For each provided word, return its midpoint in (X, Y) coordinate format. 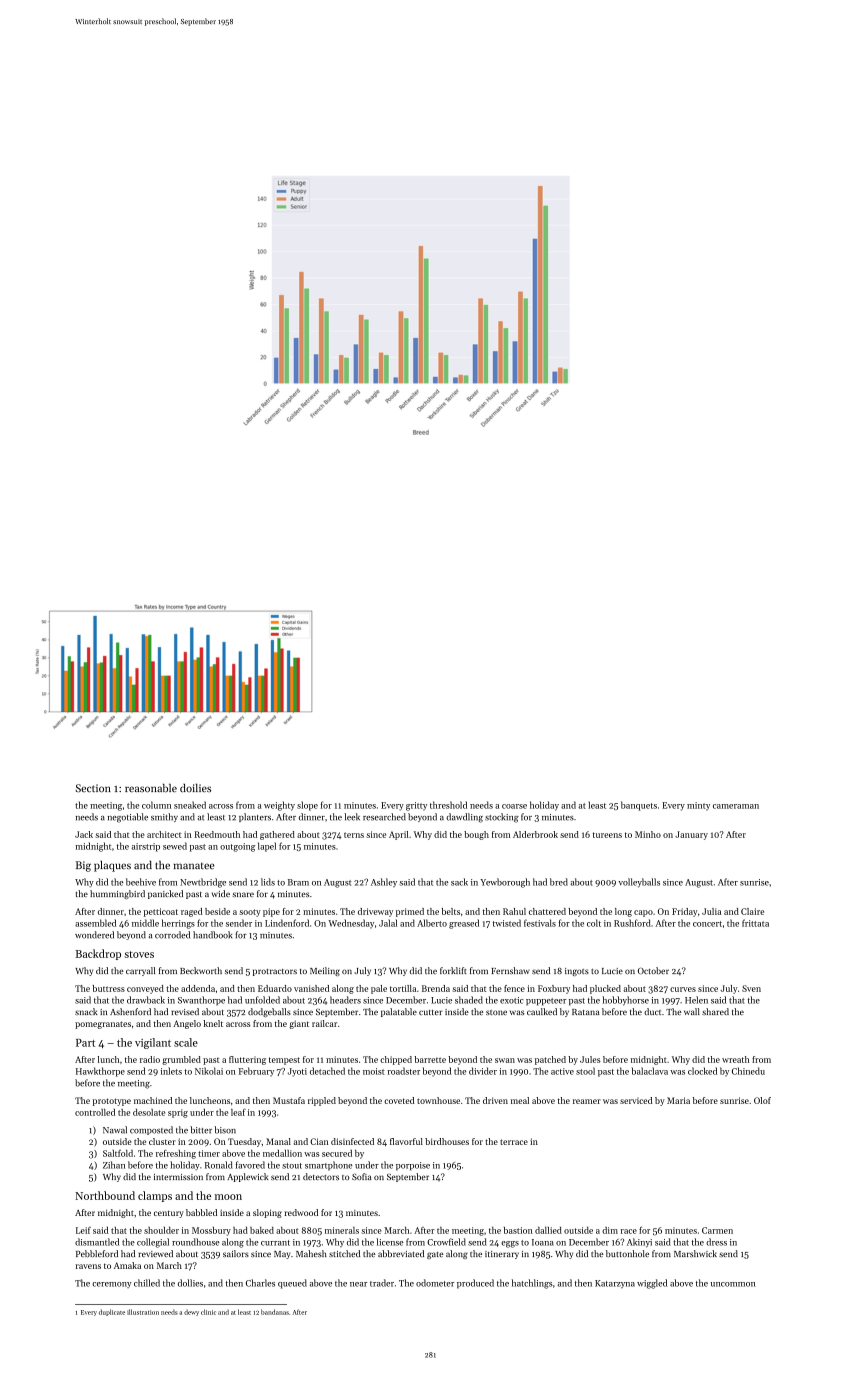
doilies (195, 788)
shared (715, 1011)
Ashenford (130, 1011)
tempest (284, 1061)
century (169, 1214)
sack (459, 882)
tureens (607, 835)
